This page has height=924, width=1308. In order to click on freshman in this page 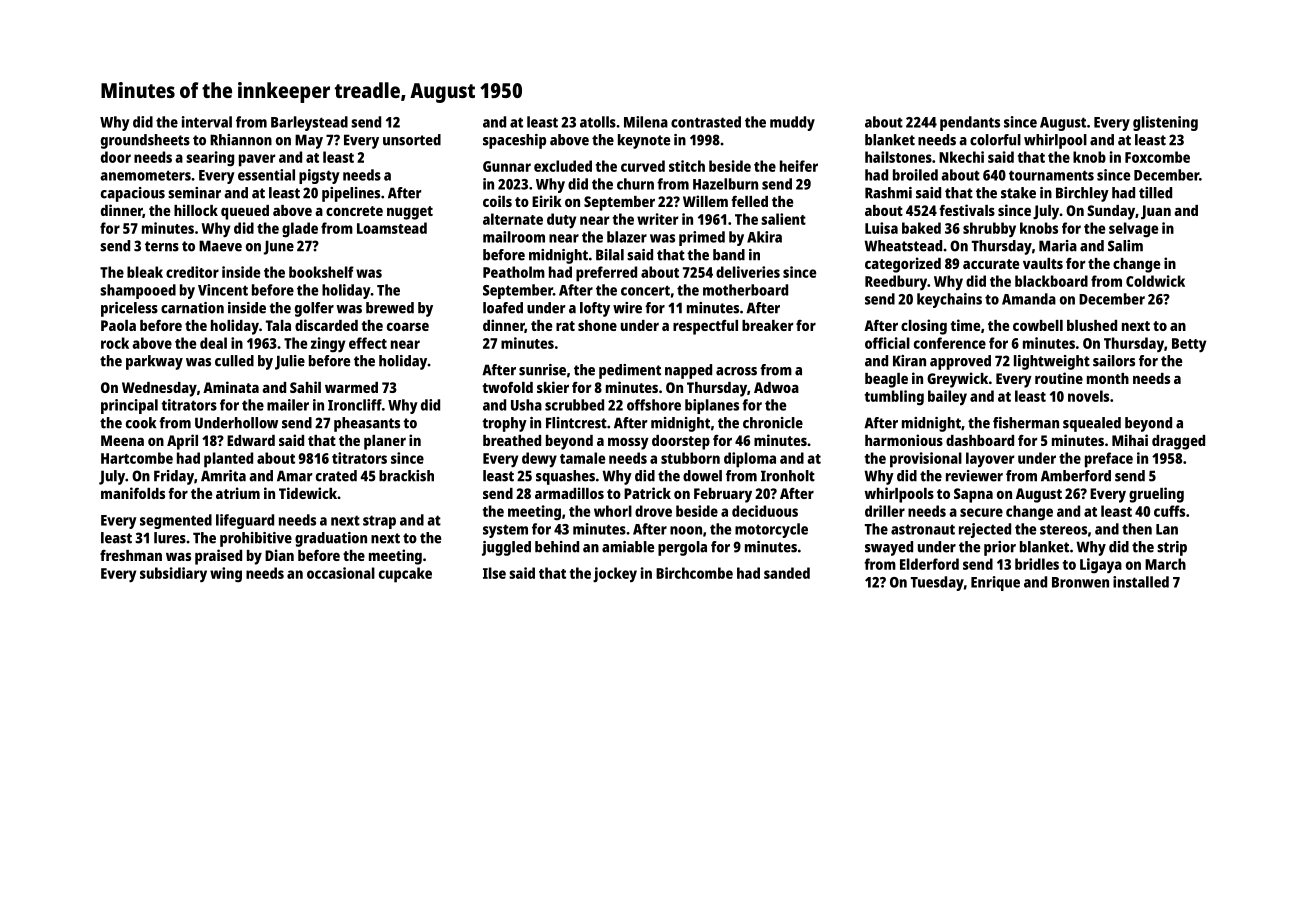, I will do `click(131, 555)`.
